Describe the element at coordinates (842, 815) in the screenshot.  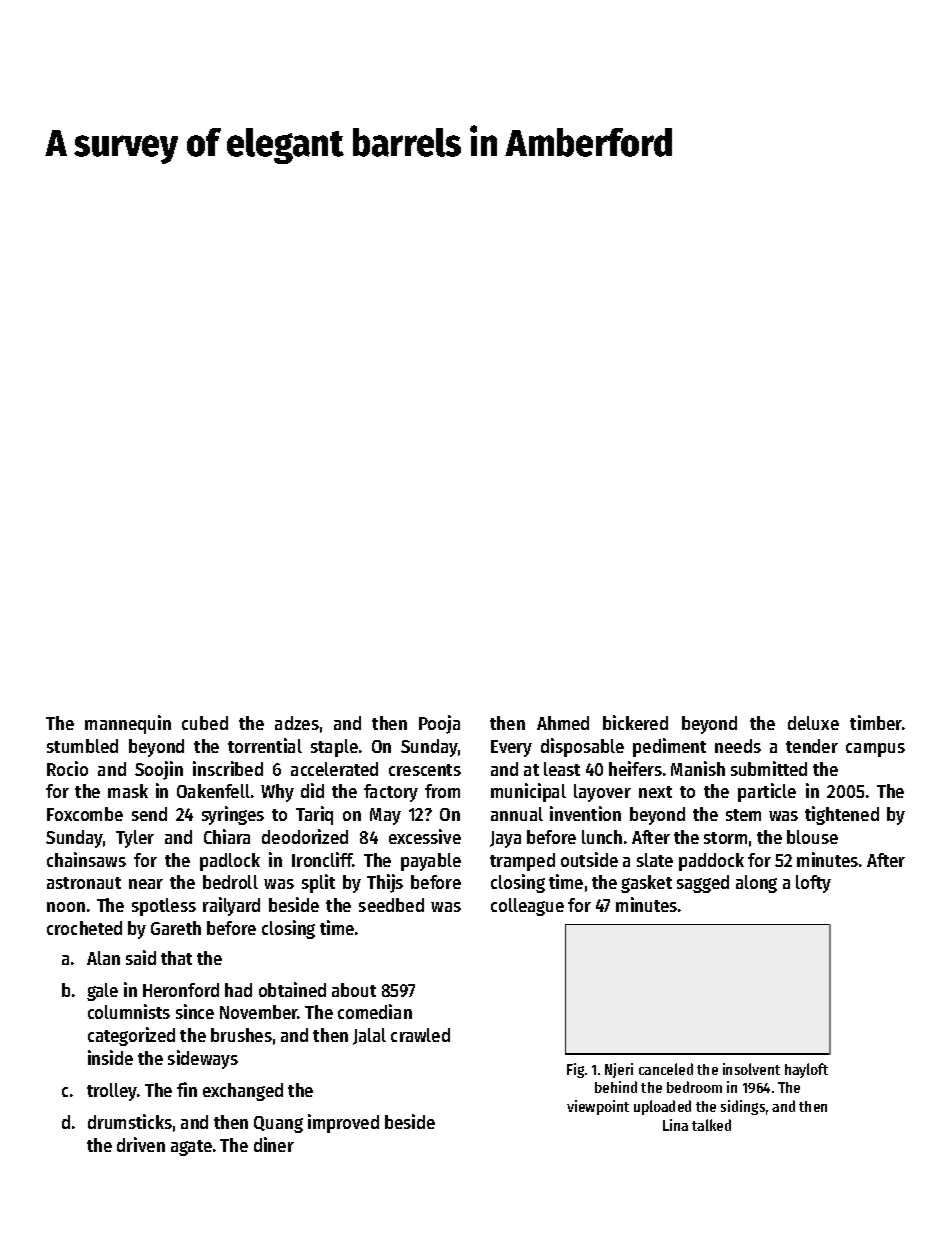
I see `tightened` at that location.
